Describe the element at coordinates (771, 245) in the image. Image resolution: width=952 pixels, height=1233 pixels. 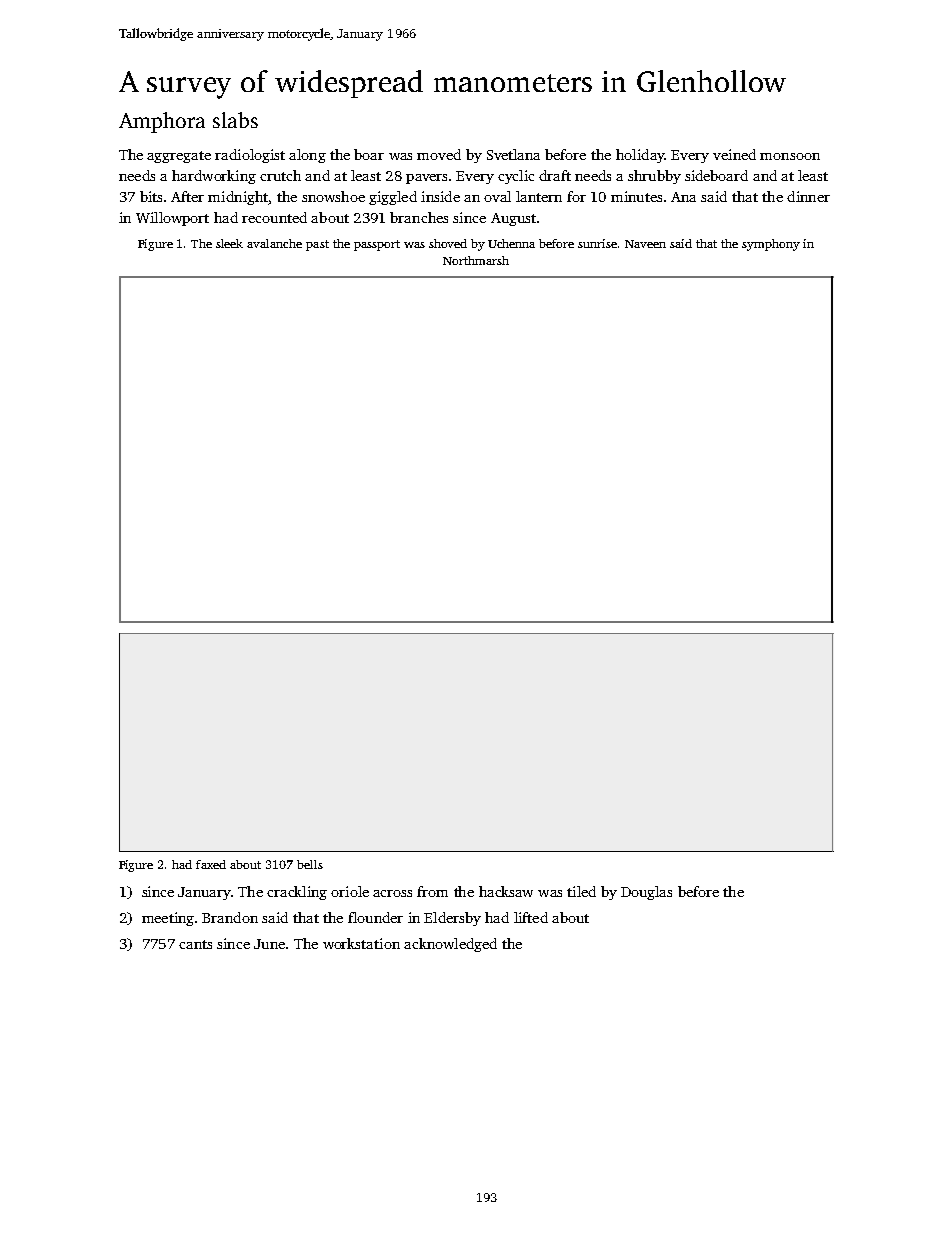
I see `symphony` at that location.
